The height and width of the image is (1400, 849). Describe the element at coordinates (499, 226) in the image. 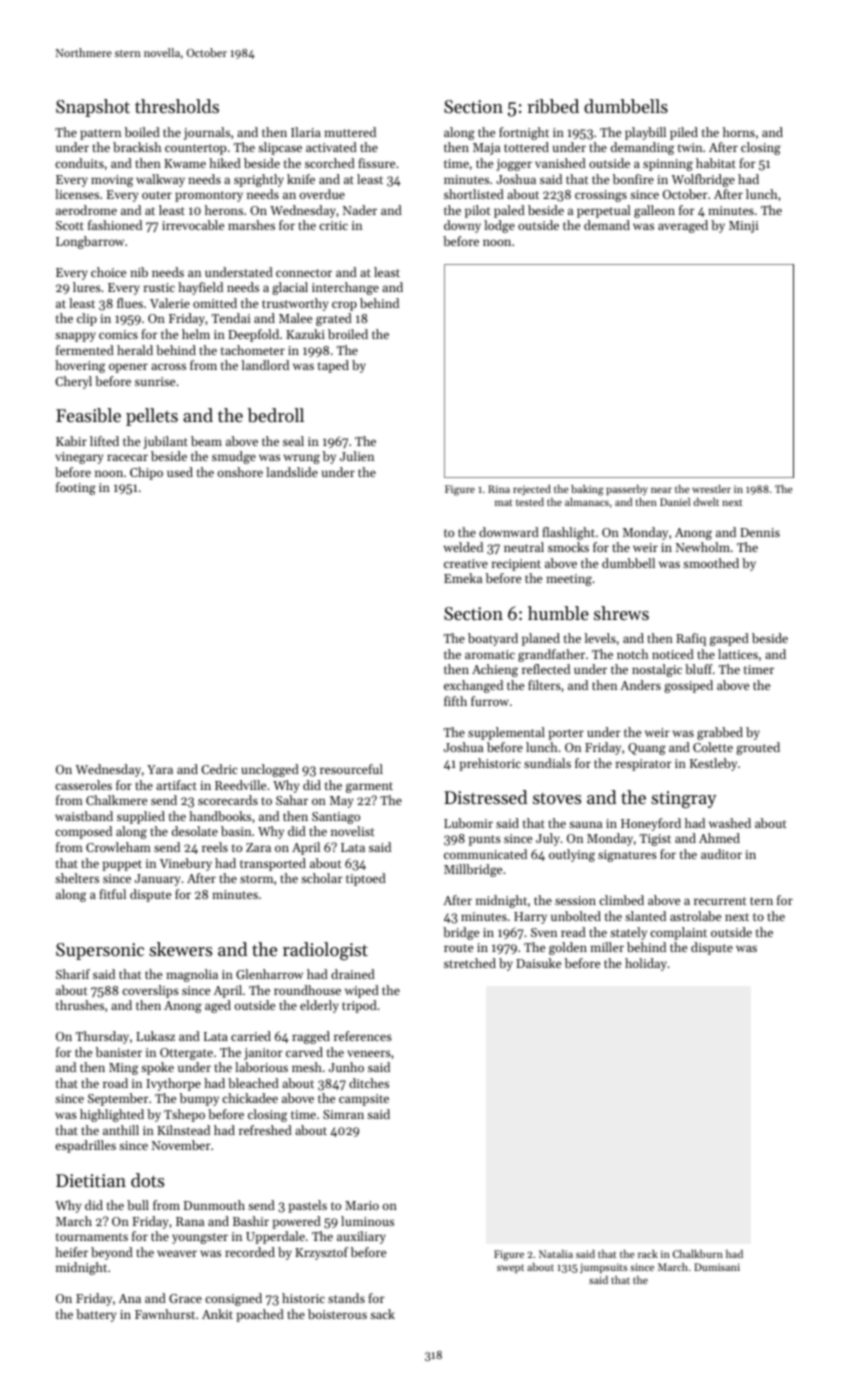

I see `lodge` at that location.
